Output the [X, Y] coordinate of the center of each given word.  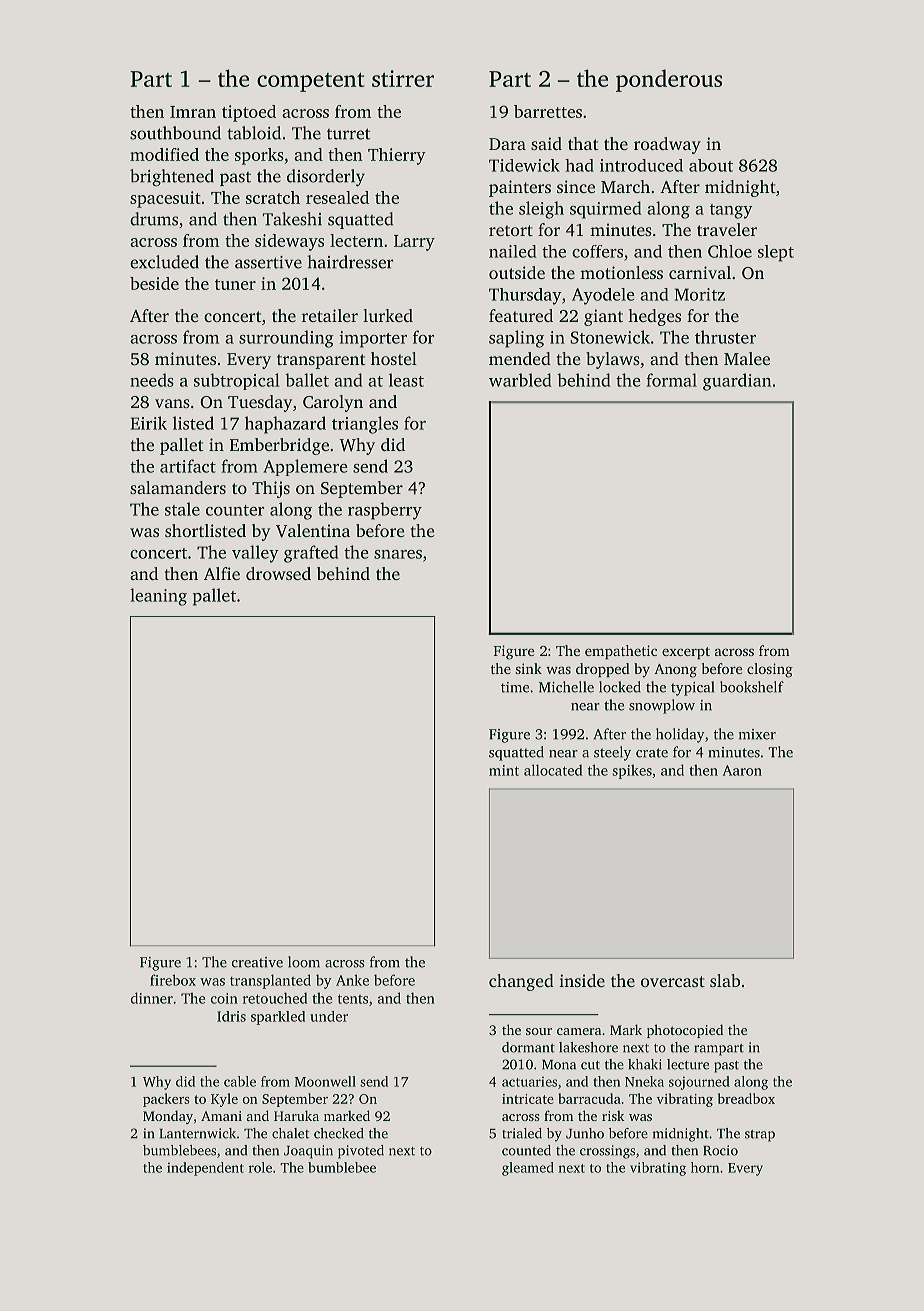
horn [705, 1167]
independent [205, 1169]
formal [671, 380]
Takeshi [292, 219]
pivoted [361, 1152]
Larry [414, 243]
